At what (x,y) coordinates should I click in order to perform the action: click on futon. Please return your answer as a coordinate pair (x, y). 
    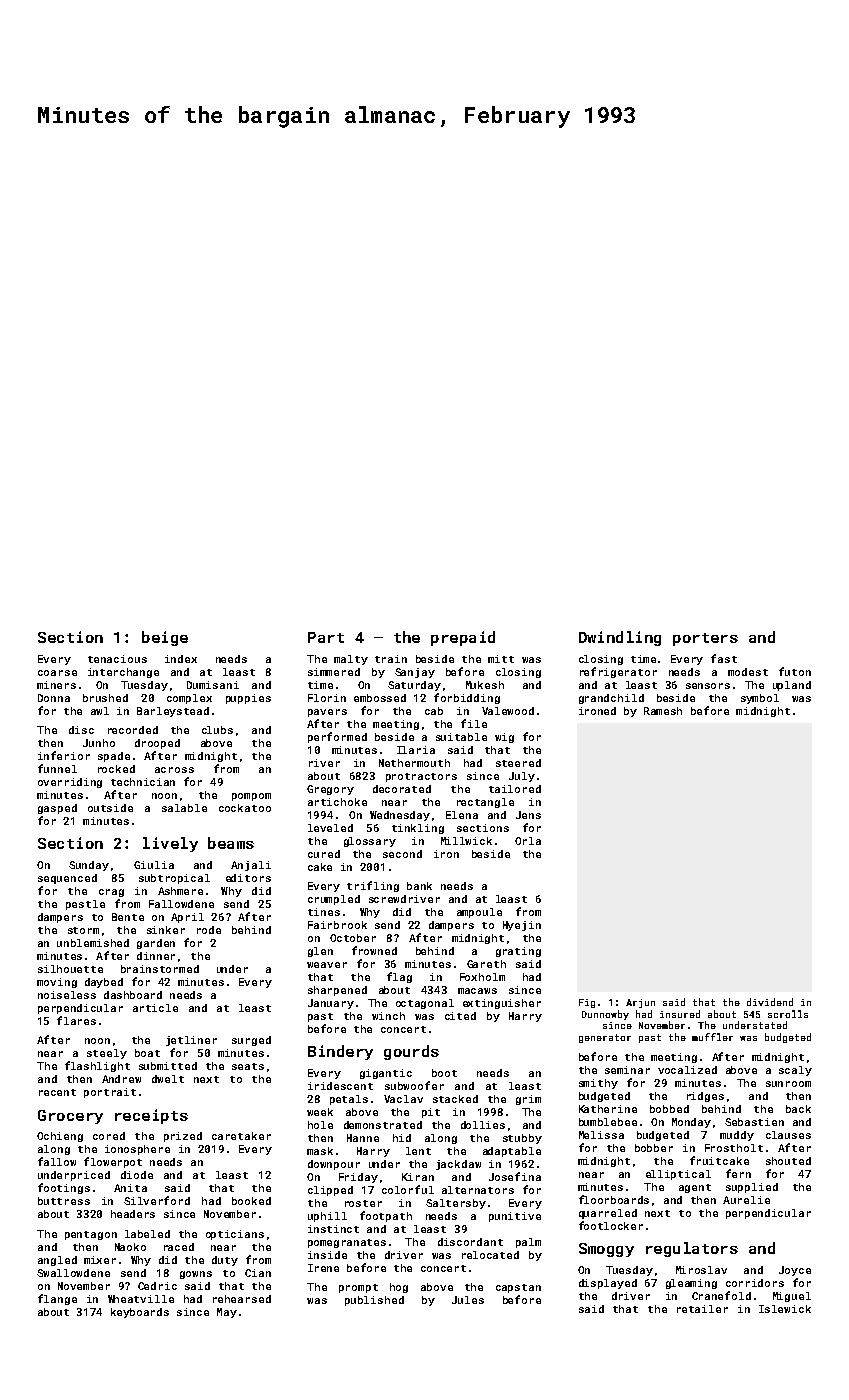
    Looking at the image, I should click on (795, 671).
